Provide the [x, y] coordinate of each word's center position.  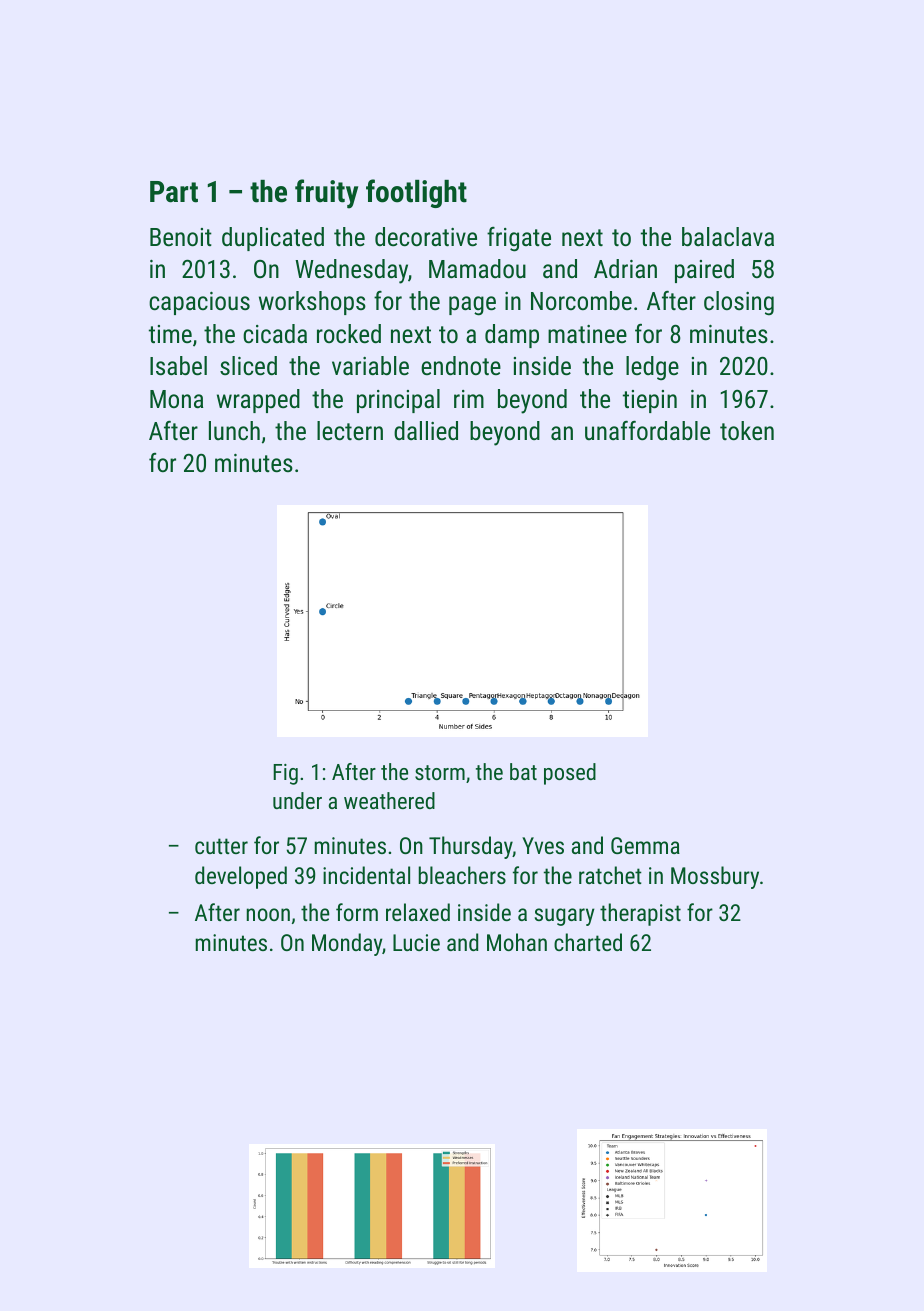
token [747, 430]
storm [440, 772]
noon [268, 914]
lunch [234, 430]
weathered [389, 800]
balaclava [728, 236]
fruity [326, 194]
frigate [519, 239]
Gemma [645, 845]
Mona [176, 399]
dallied [426, 430]
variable [370, 365]
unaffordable [647, 430]
